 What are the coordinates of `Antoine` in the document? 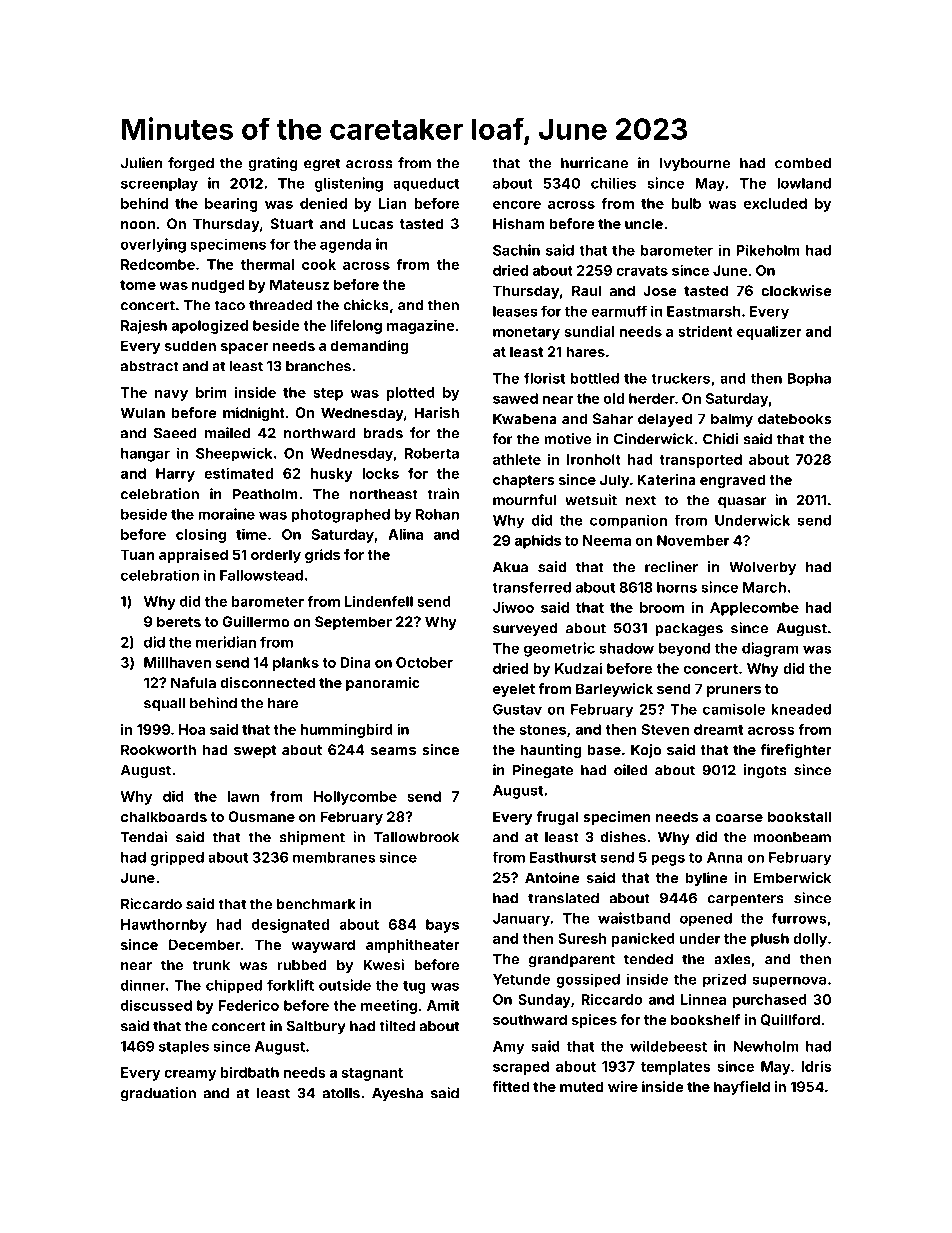 It's located at (552, 877).
